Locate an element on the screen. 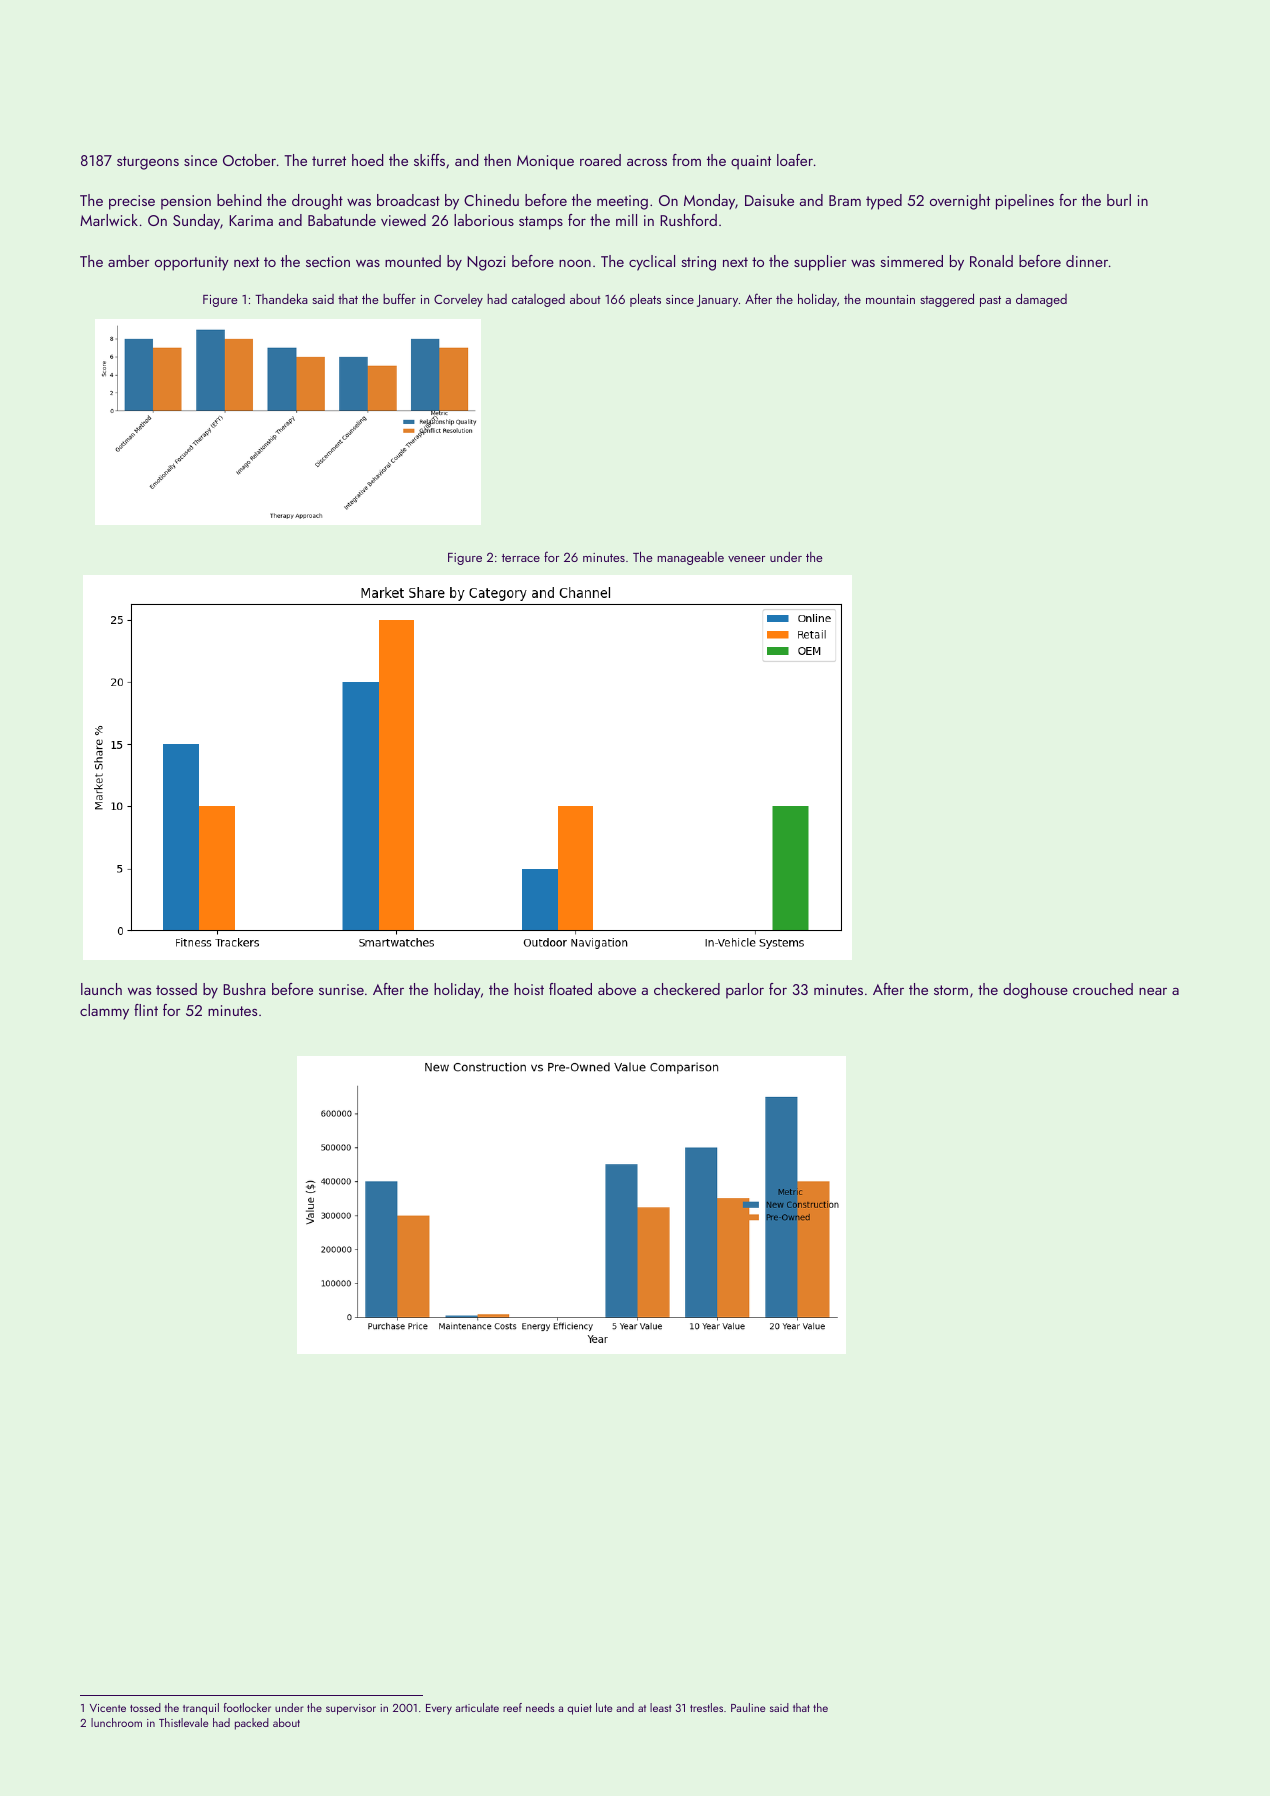  burl is located at coordinates (1119, 200).
